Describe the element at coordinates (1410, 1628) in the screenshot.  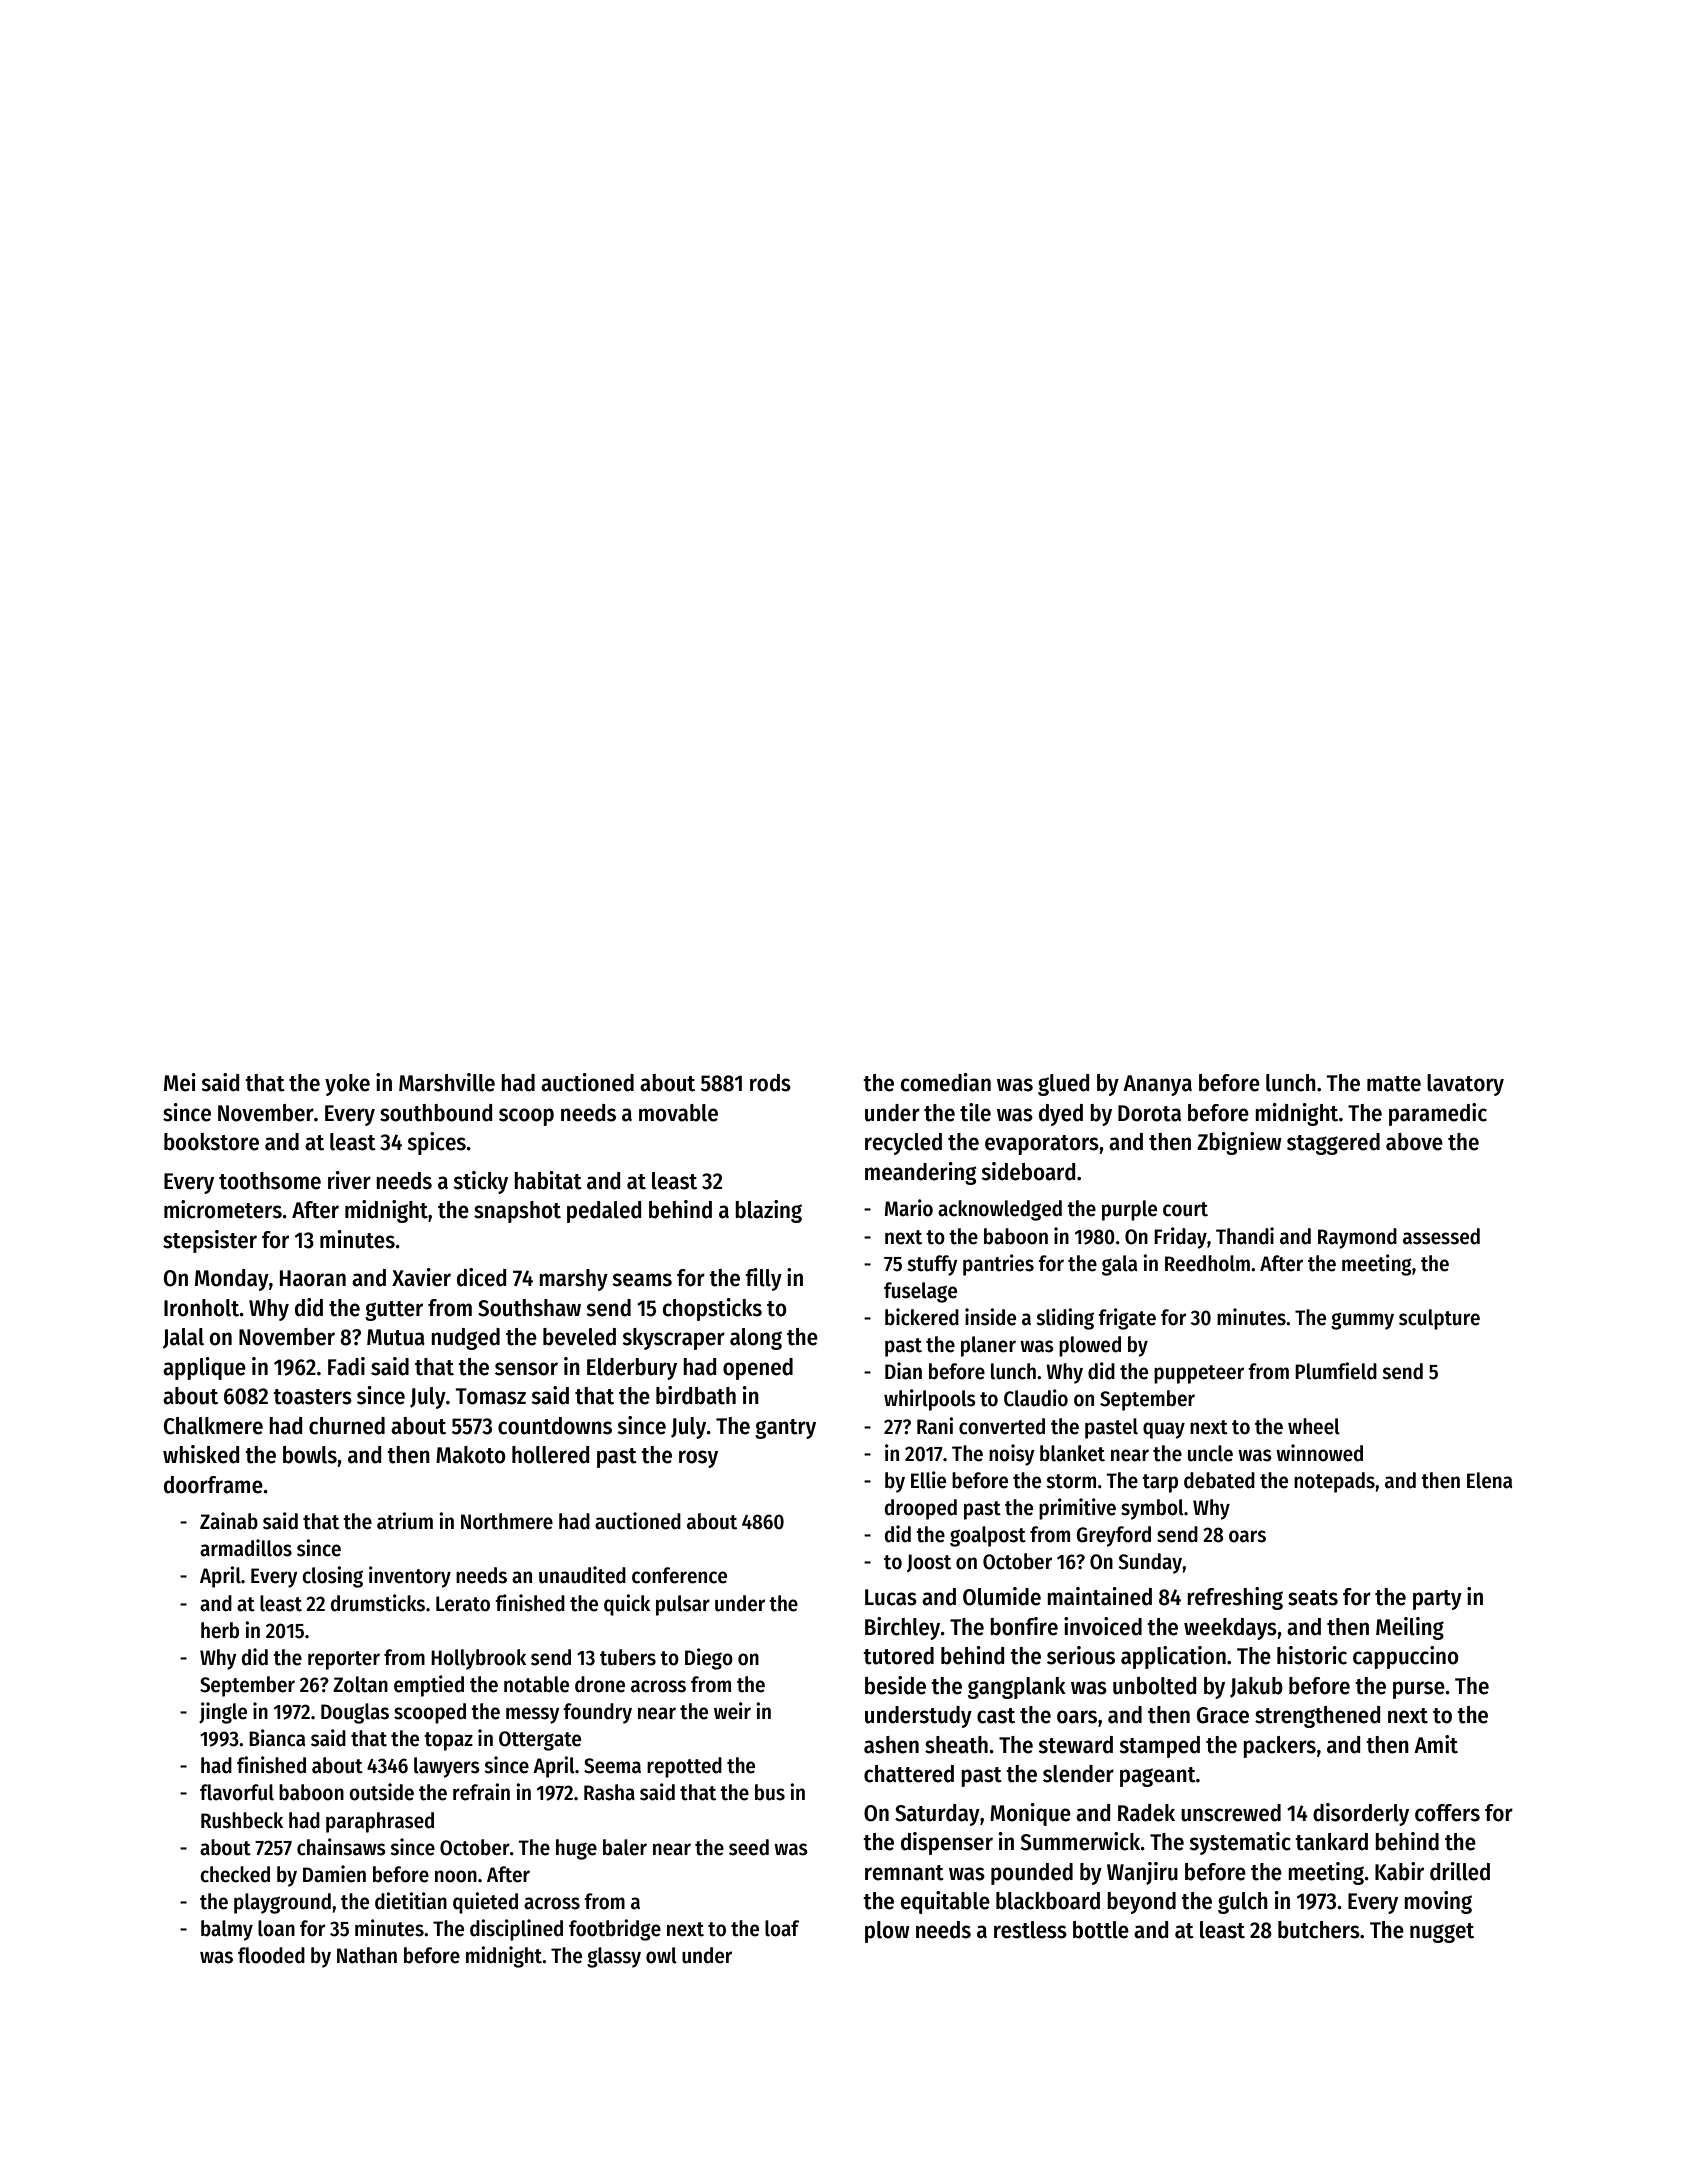
I see `Meiling` at that location.
